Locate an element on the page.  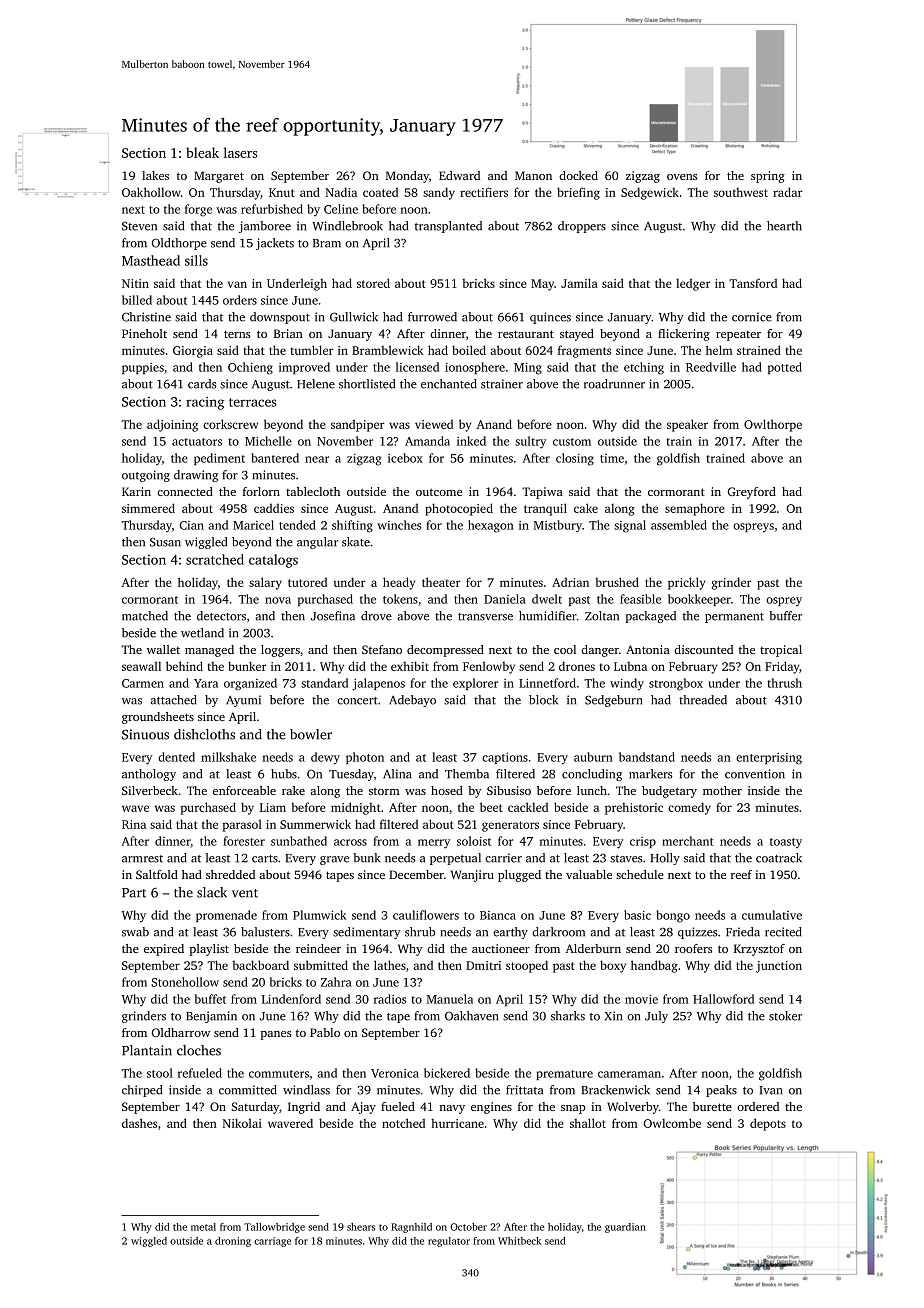
Oakhaven is located at coordinates (471, 1016).
